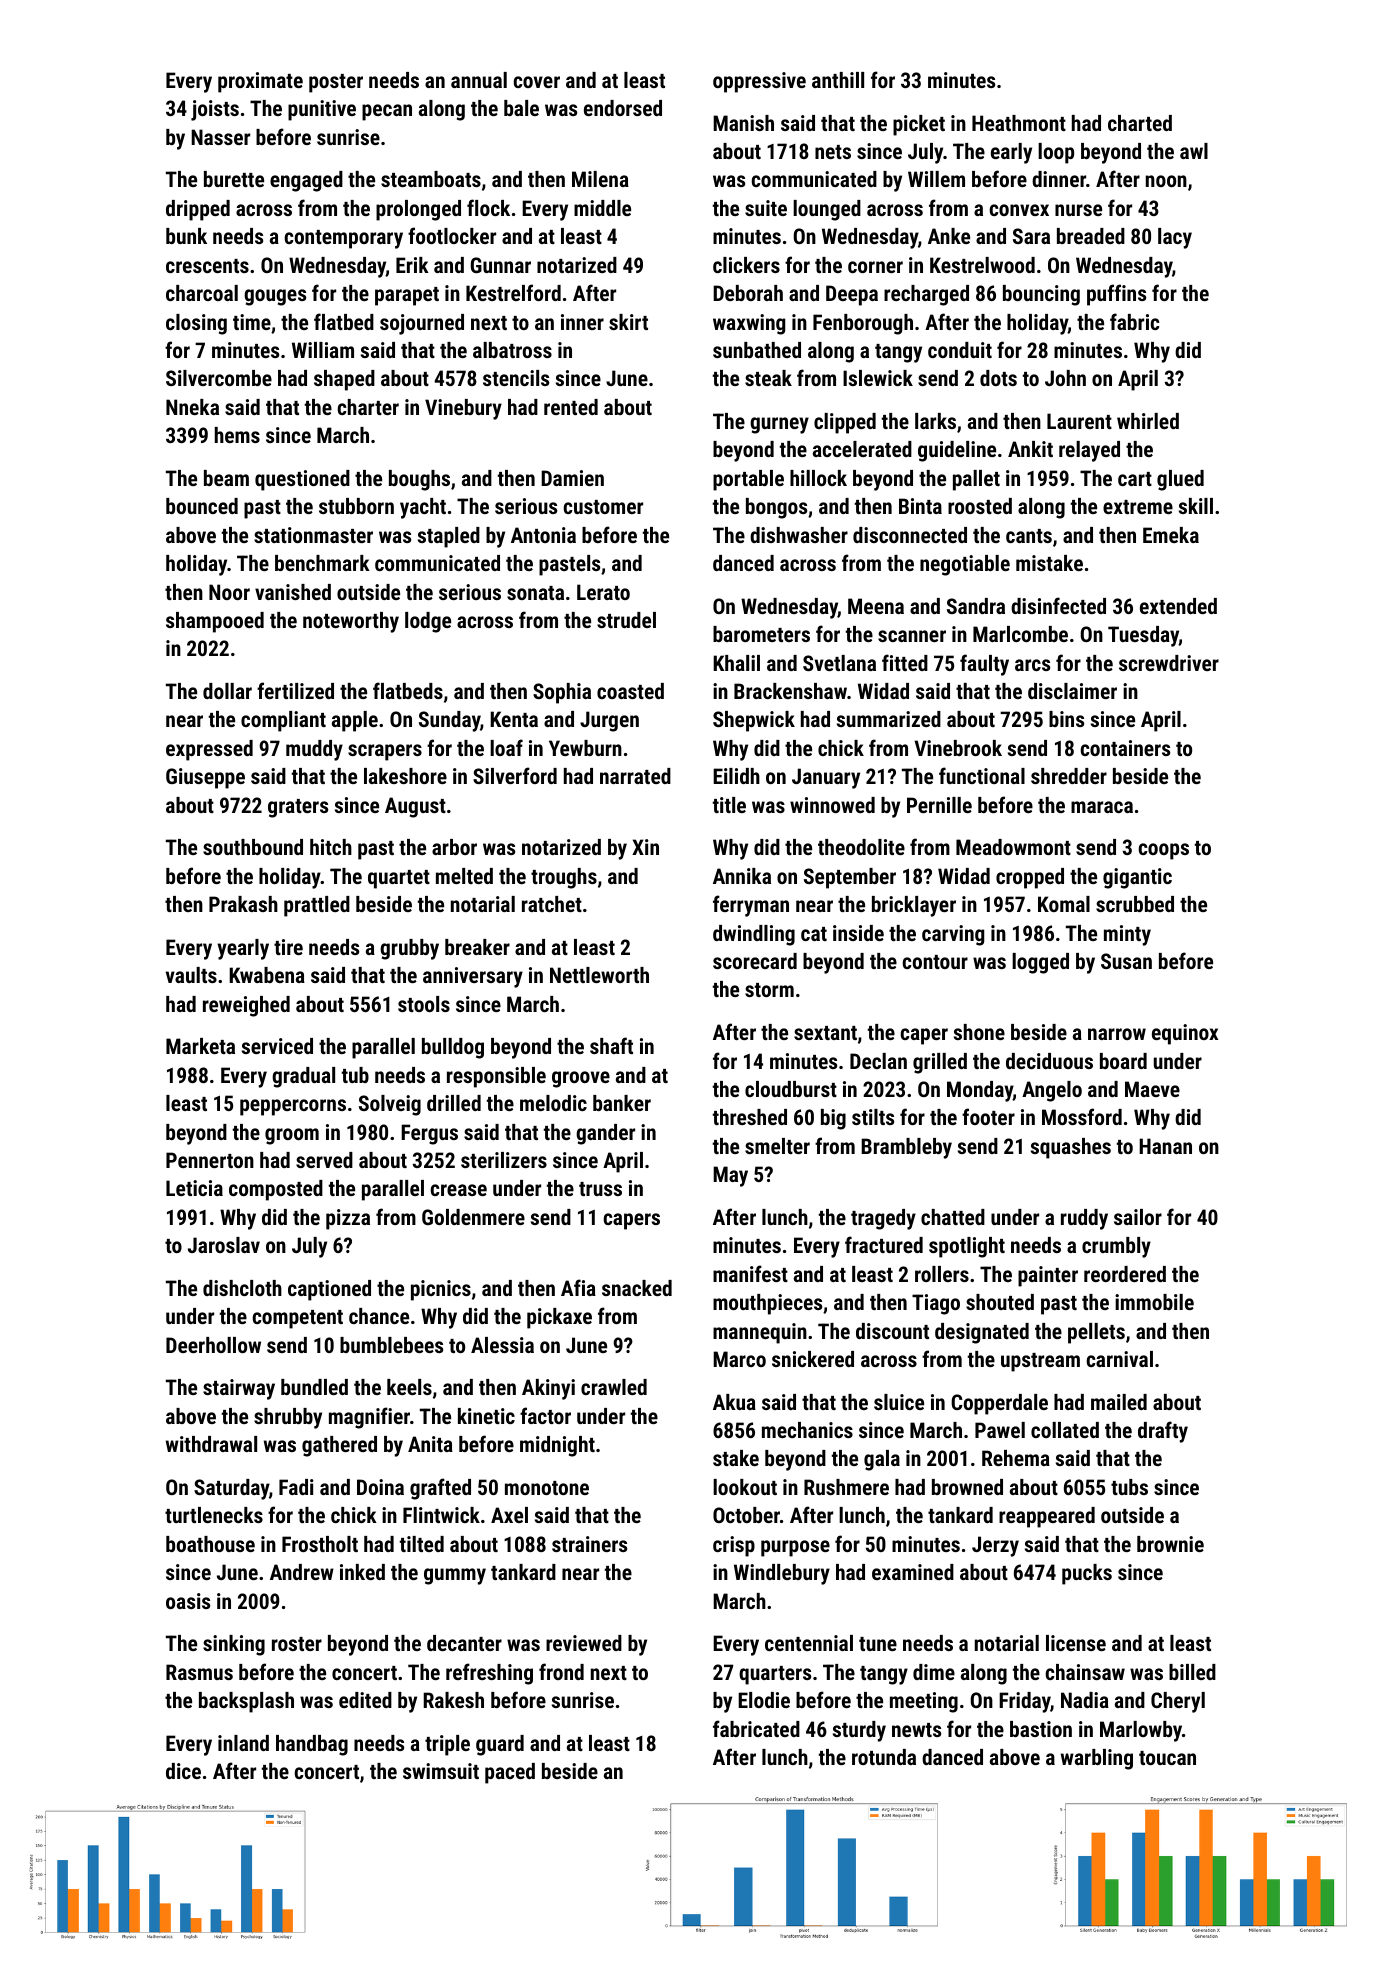  I want to click on warbling, so click(1097, 1759).
